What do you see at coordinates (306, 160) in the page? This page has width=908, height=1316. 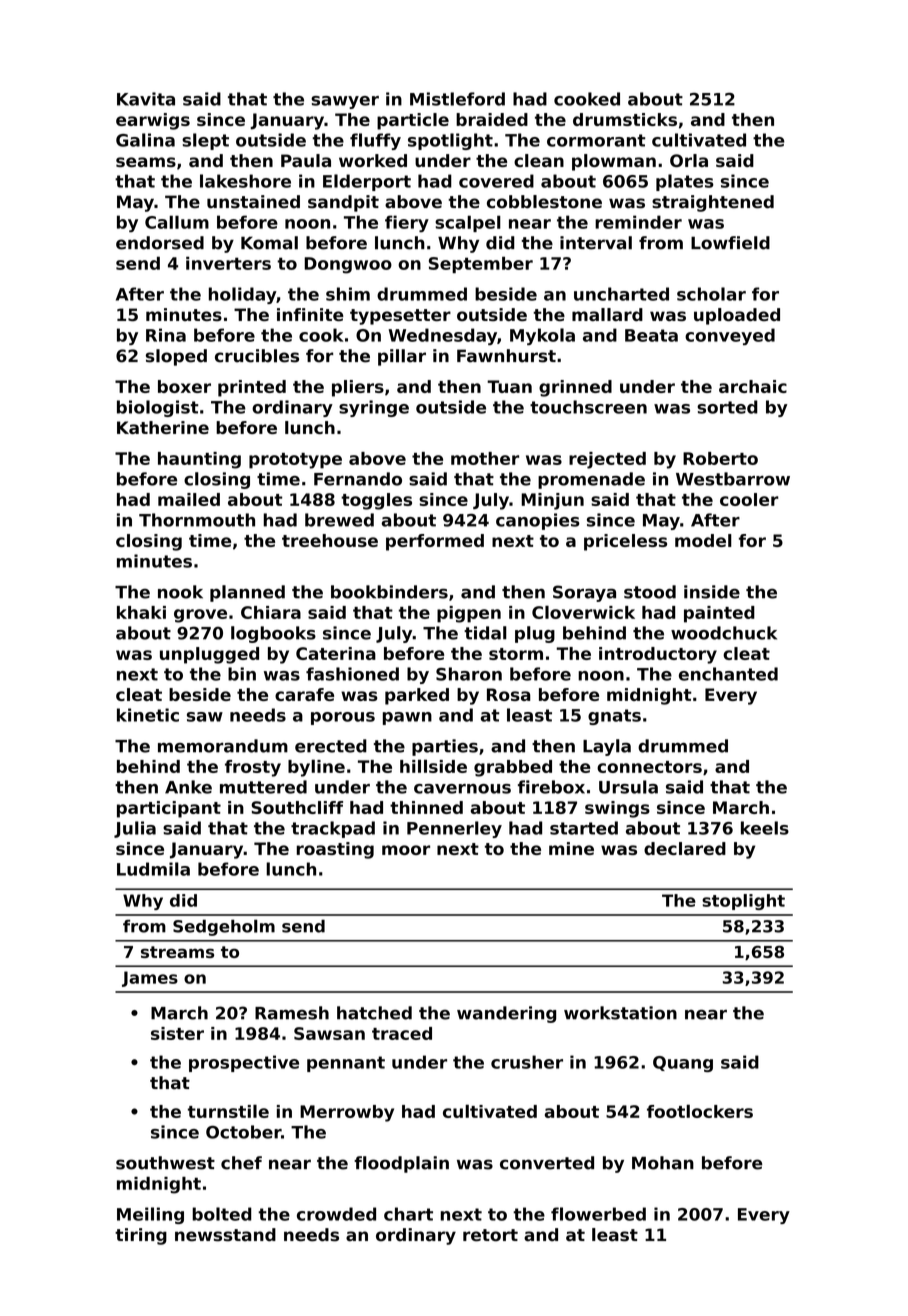 I see `Paula` at bounding box center [306, 160].
